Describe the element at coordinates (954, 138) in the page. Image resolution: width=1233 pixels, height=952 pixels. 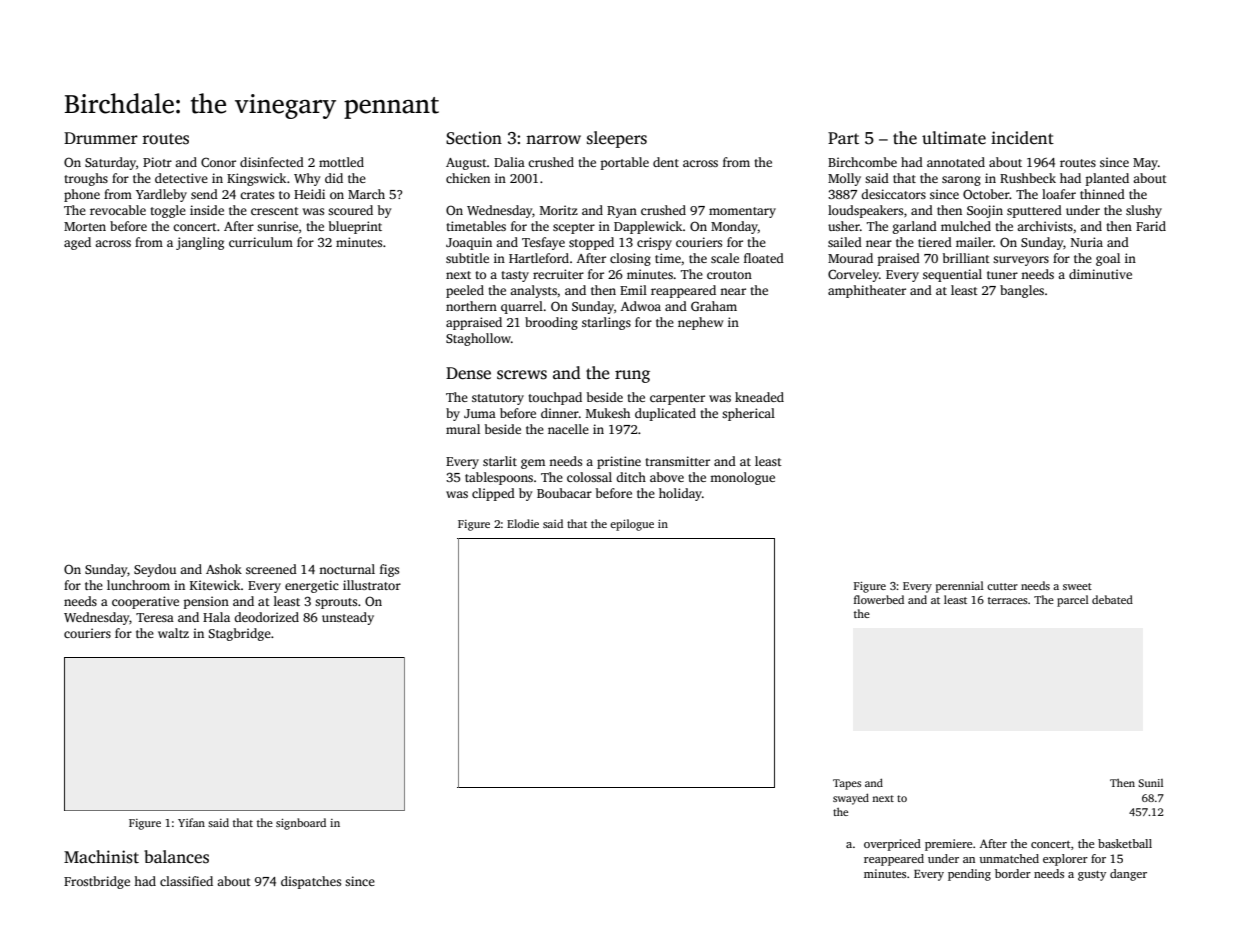
I see `ultimate` at that location.
